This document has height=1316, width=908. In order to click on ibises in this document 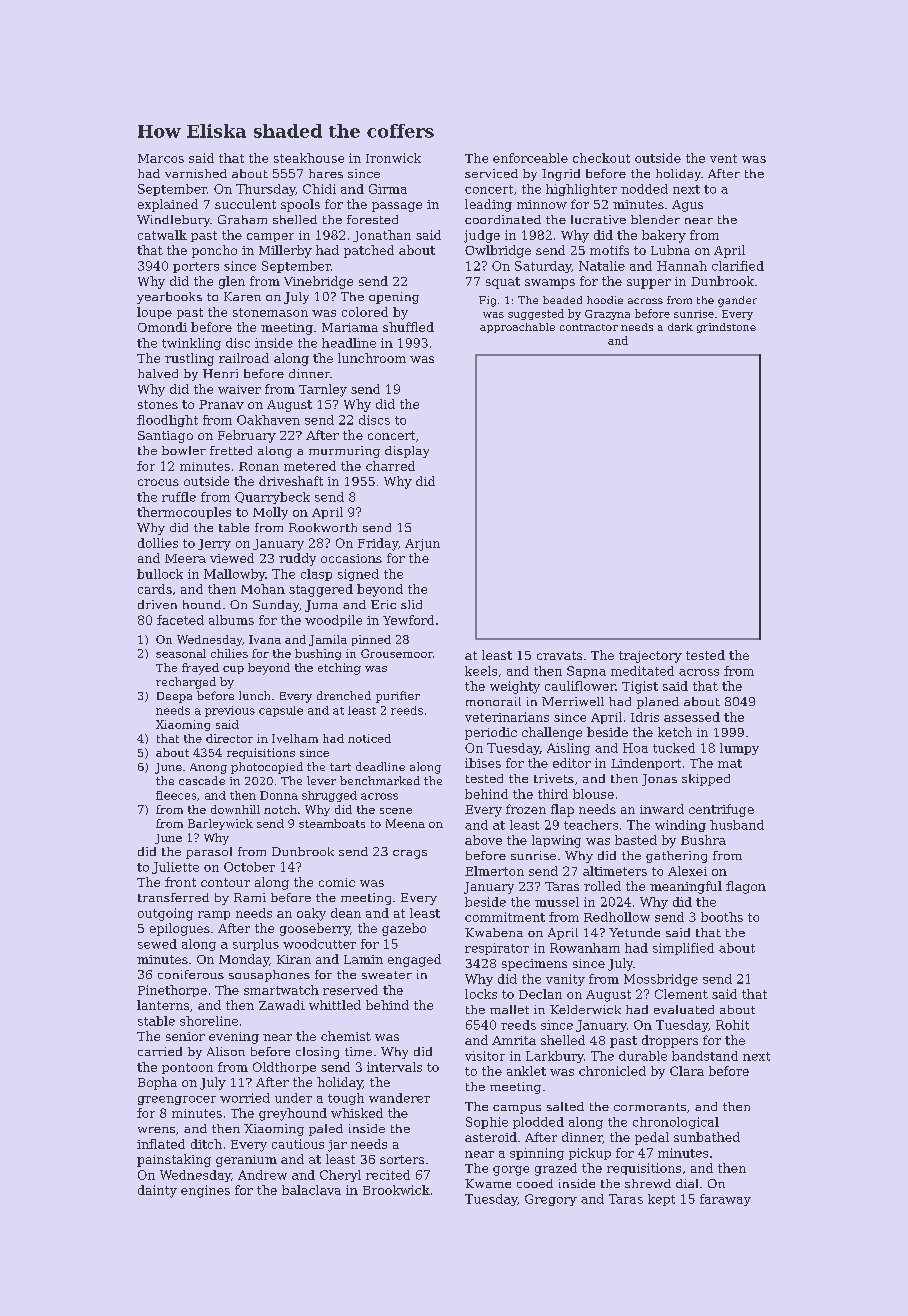, I will do `click(483, 763)`.
